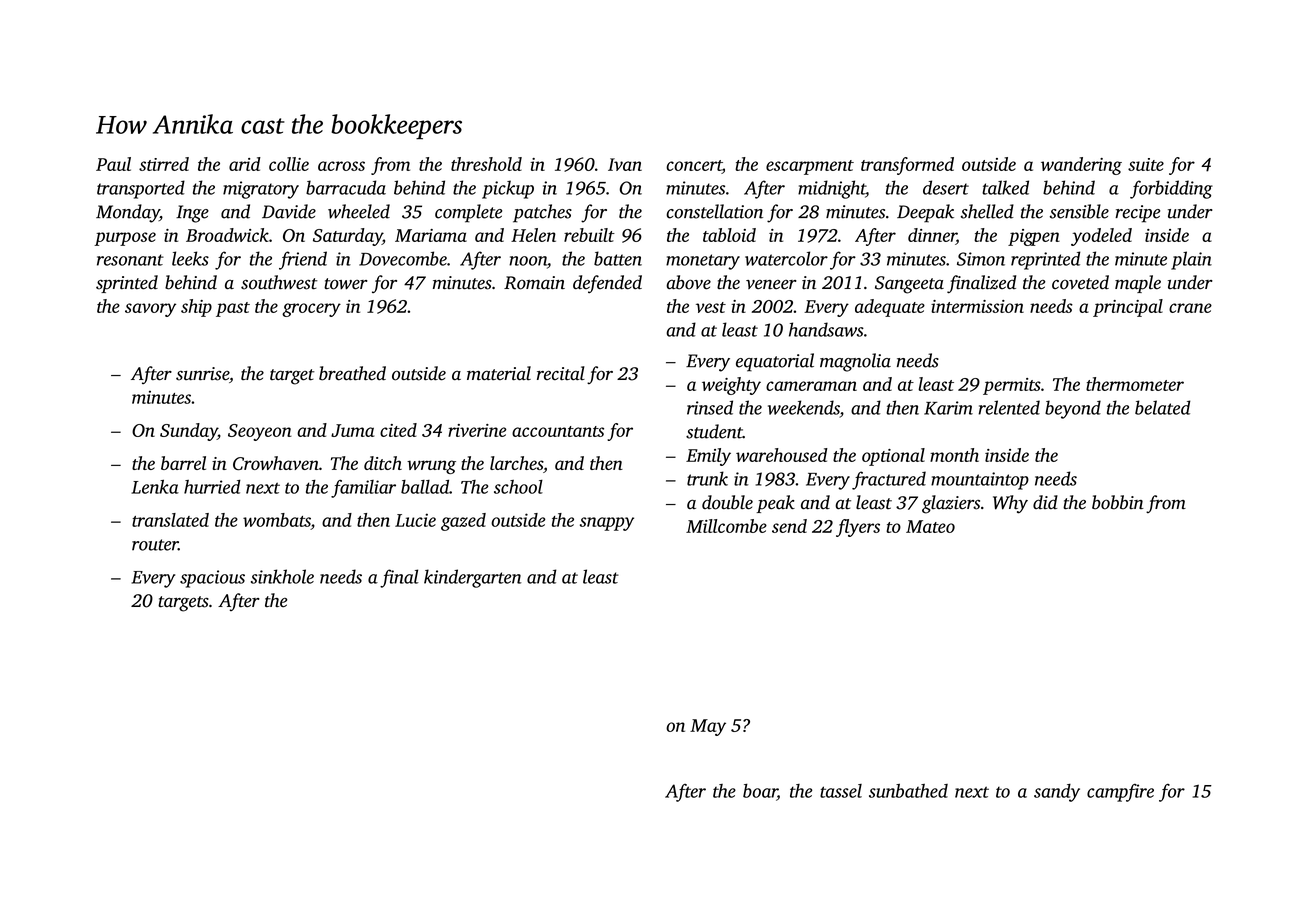 The image size is (1308, 924). I want to click on bobbin, so click(1118, 502).
